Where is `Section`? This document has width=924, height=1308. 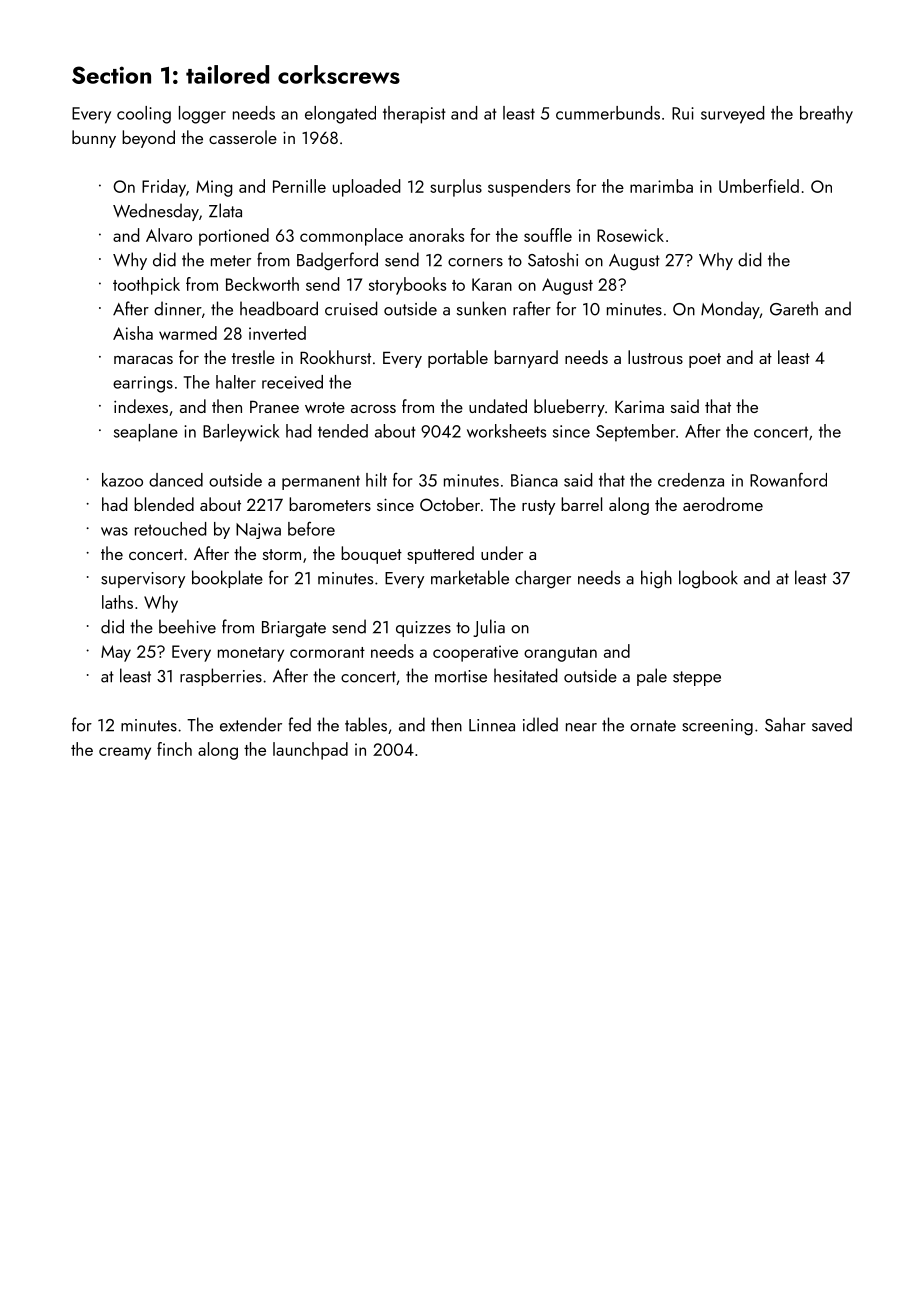
Section is located at coordinates (111, 75).
